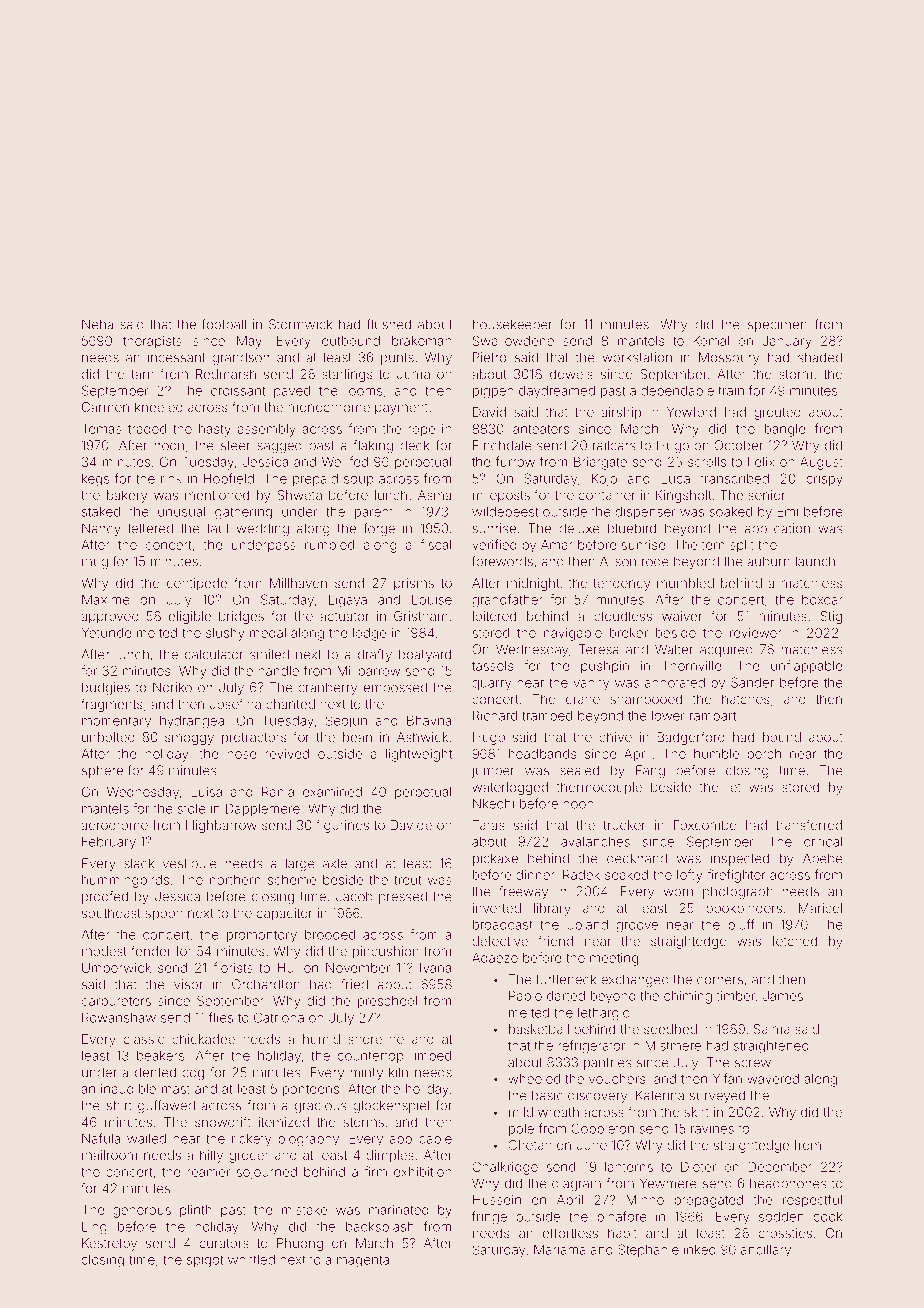  What do you see at coordinates (188, 984) in the screenshot?
I see `visor` at bounding box center [188, 984].
